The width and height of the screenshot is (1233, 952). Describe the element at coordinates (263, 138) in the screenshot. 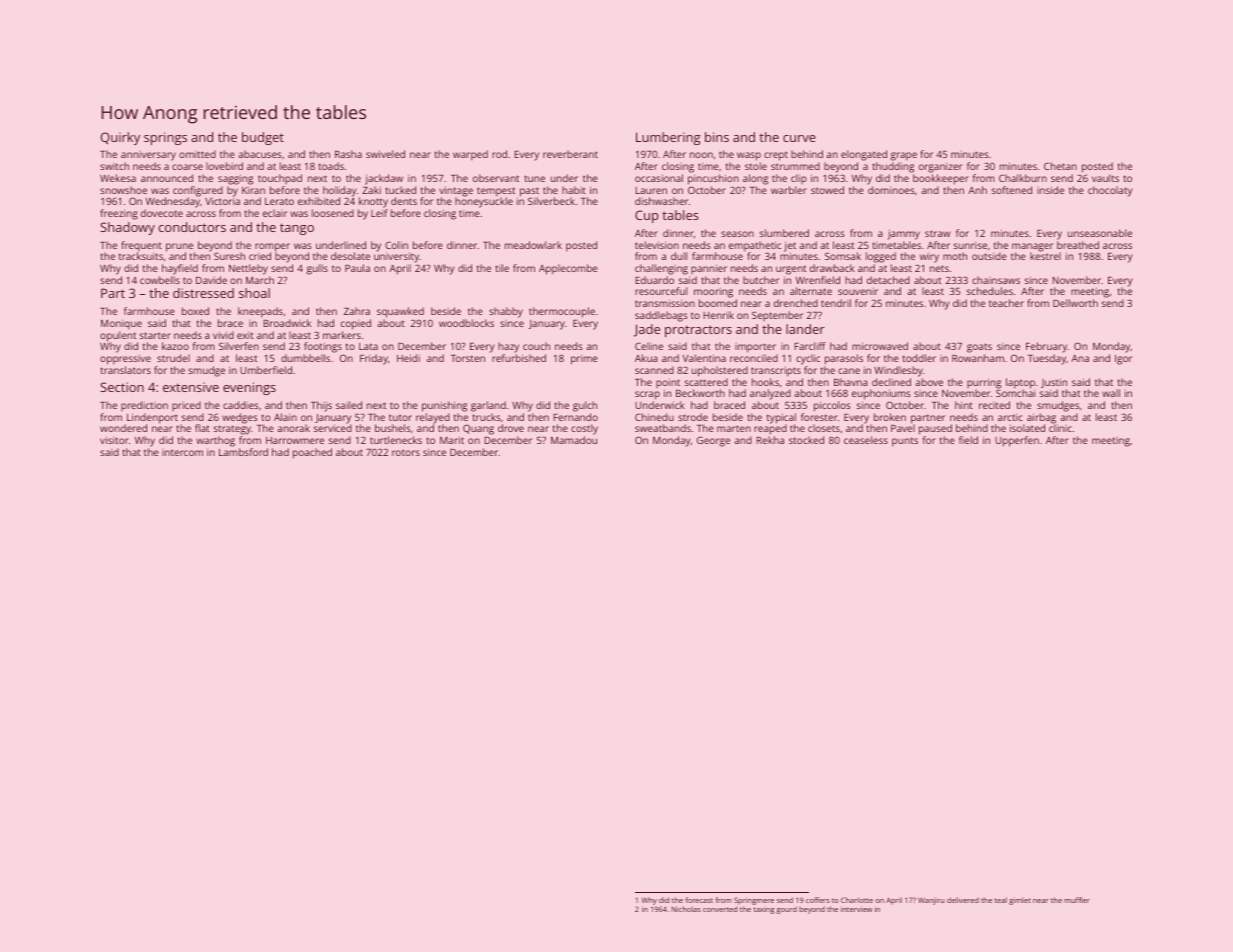

I see `budget` at that location.
